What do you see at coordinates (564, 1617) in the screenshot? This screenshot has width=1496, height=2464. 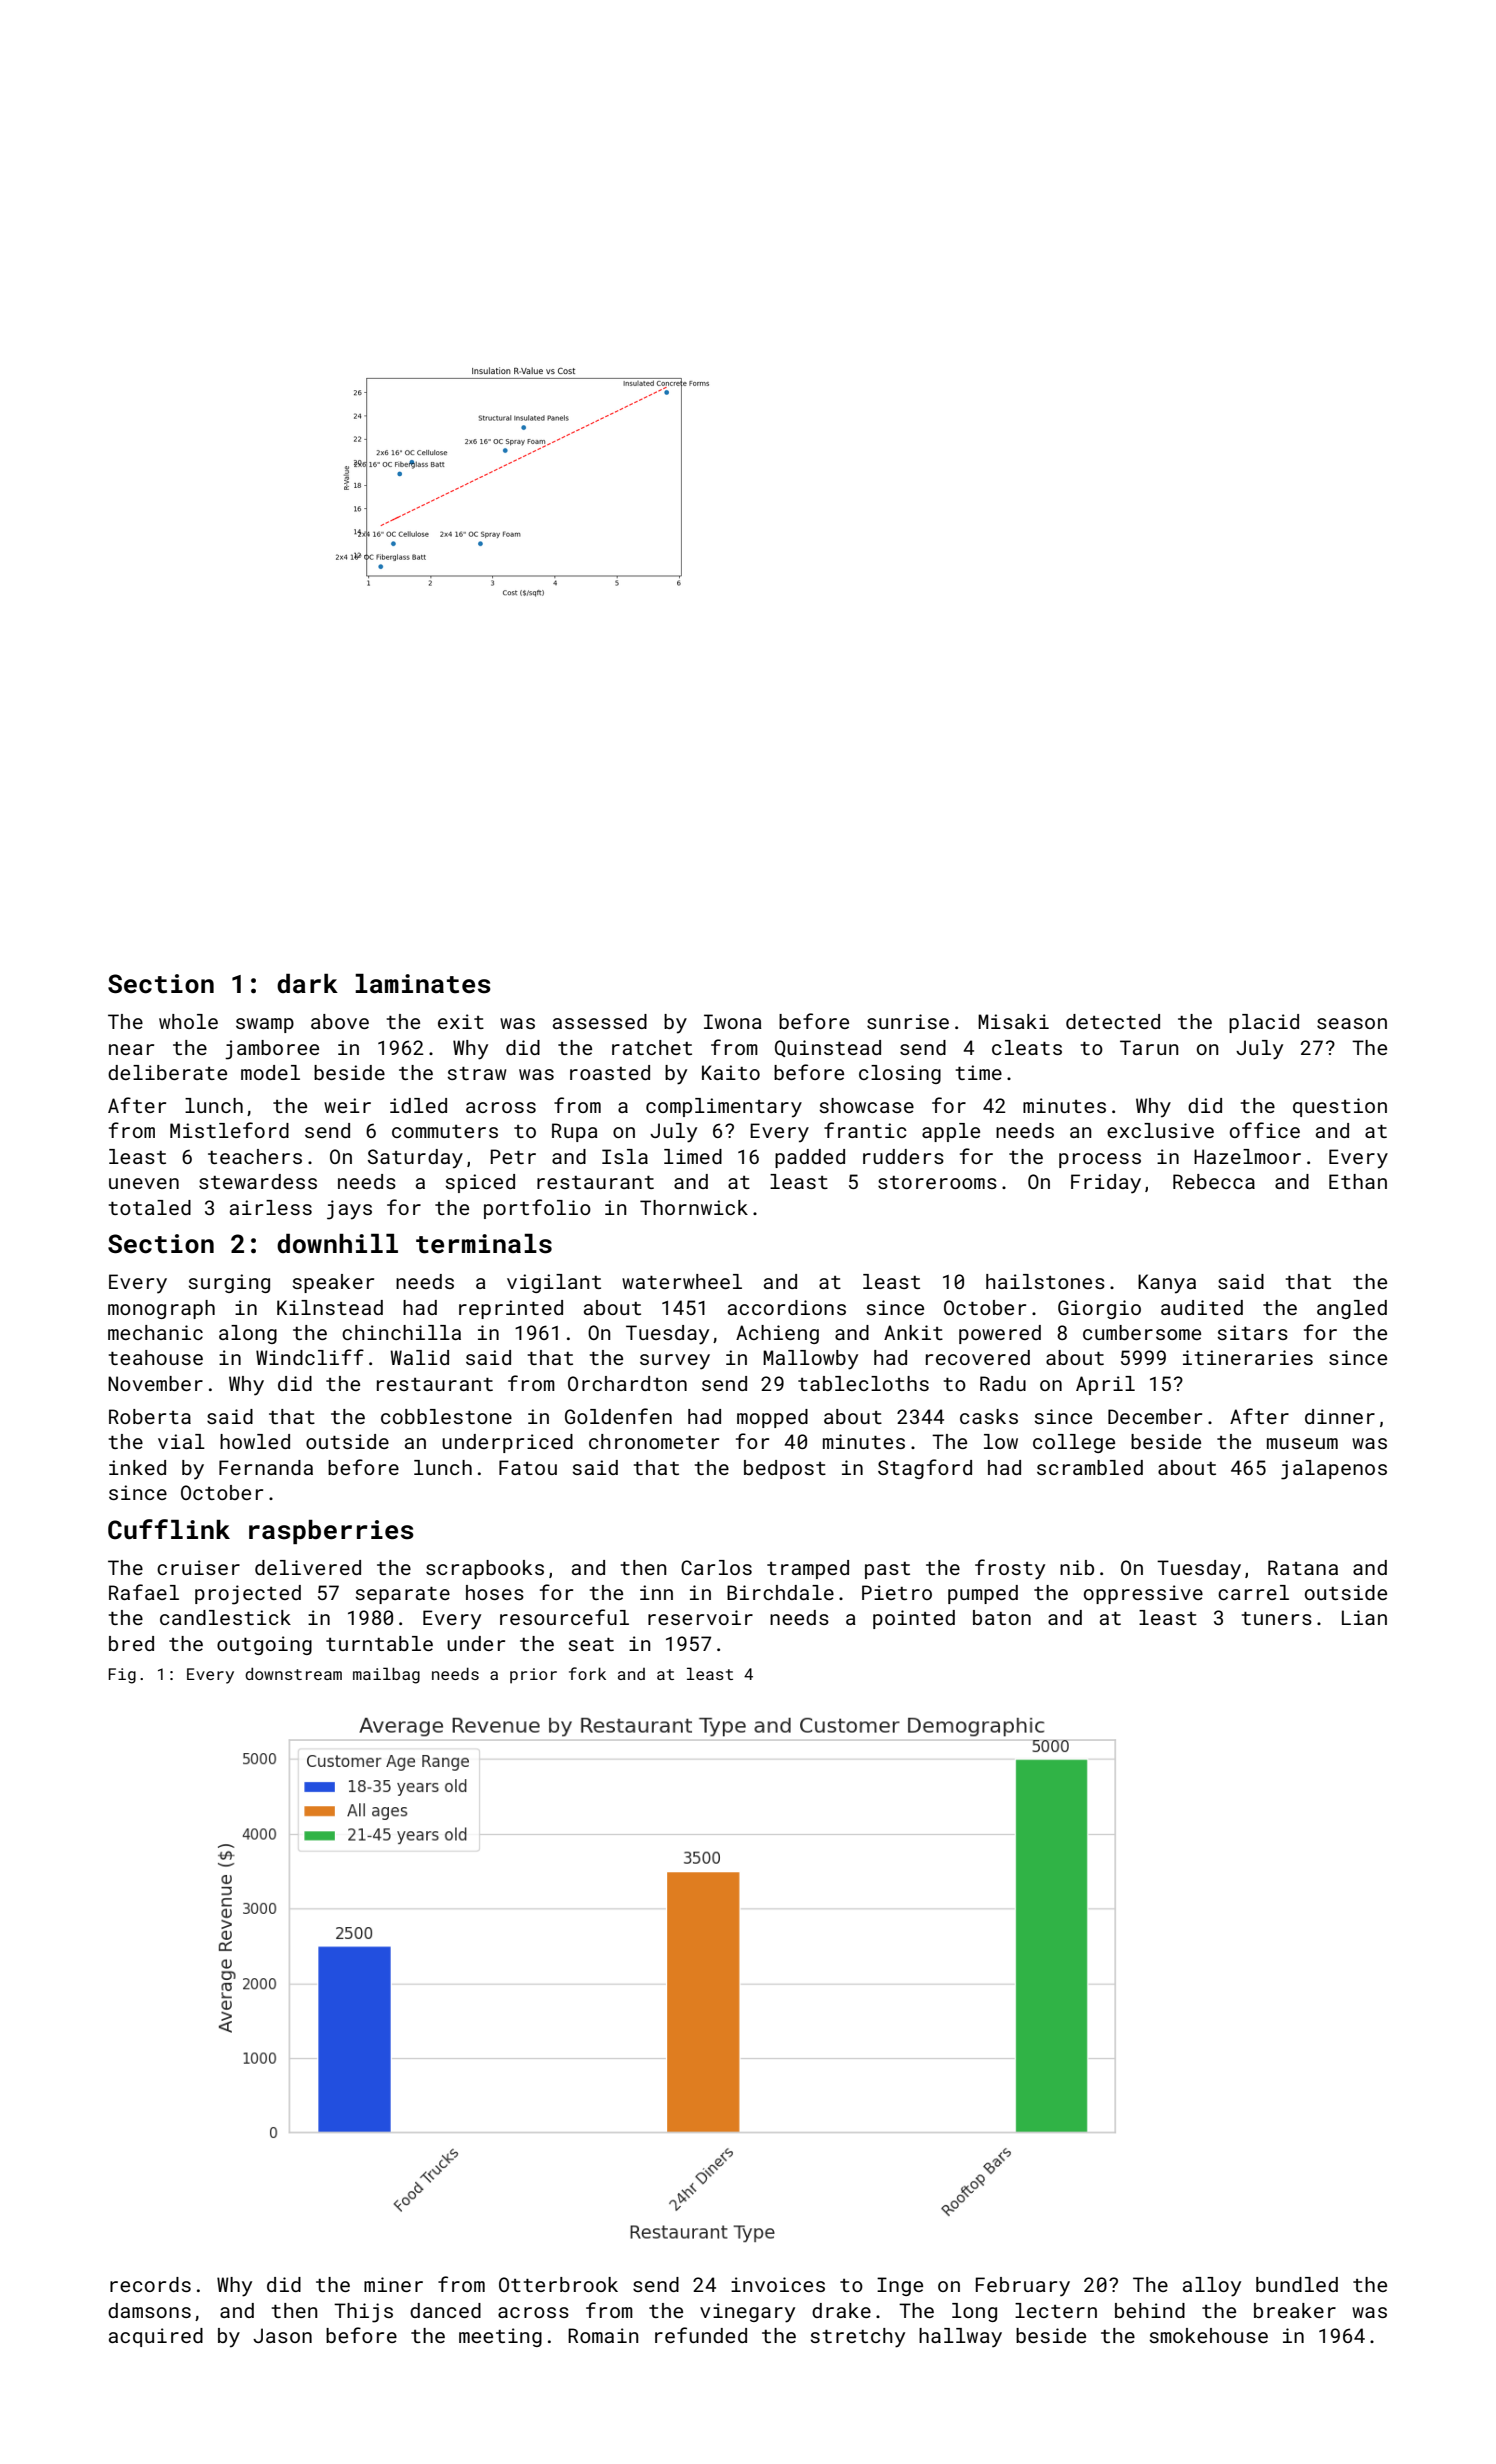 I see `resourceful` at bounding box center [564, 1617].
